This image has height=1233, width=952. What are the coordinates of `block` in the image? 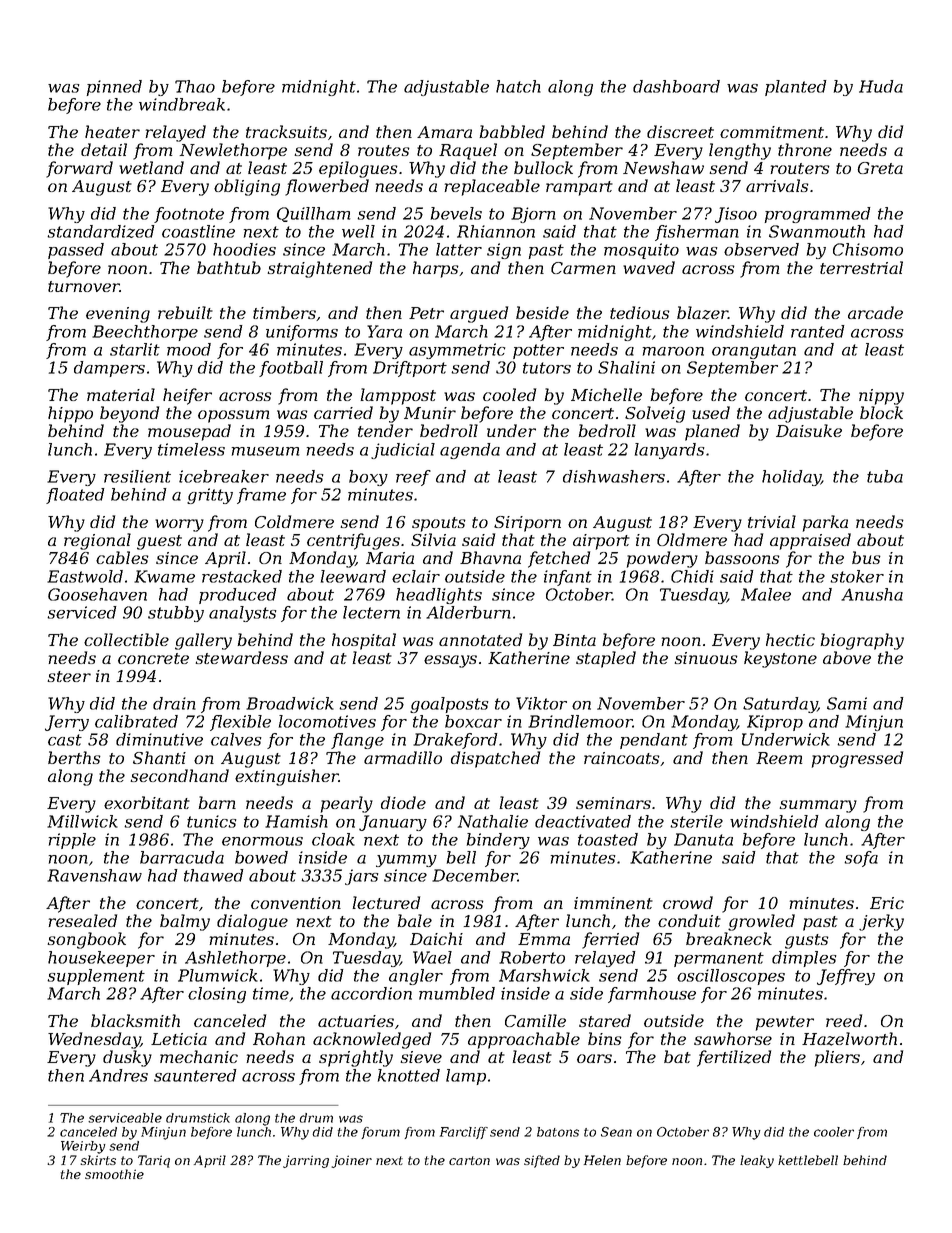 It's located at (881, 412).
